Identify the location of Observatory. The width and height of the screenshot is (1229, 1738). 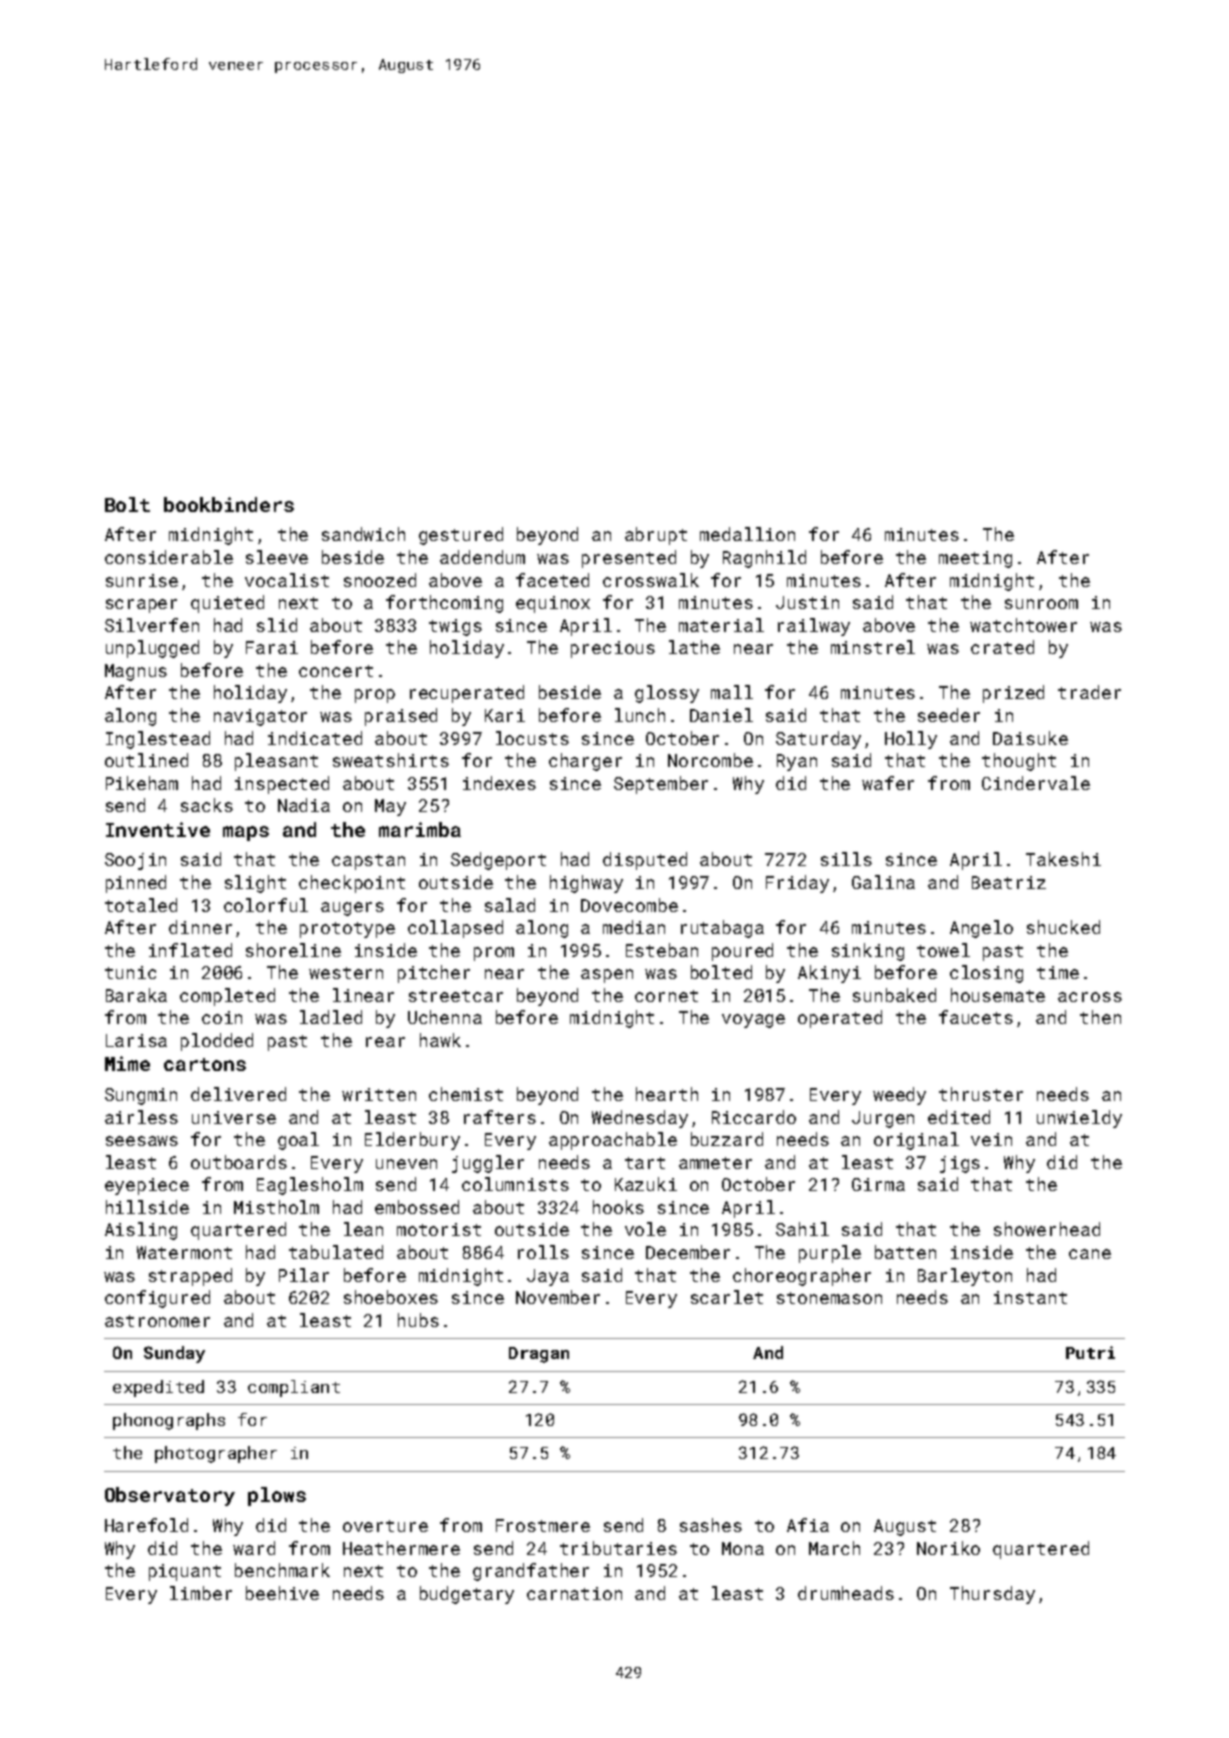
(170, 1496).
